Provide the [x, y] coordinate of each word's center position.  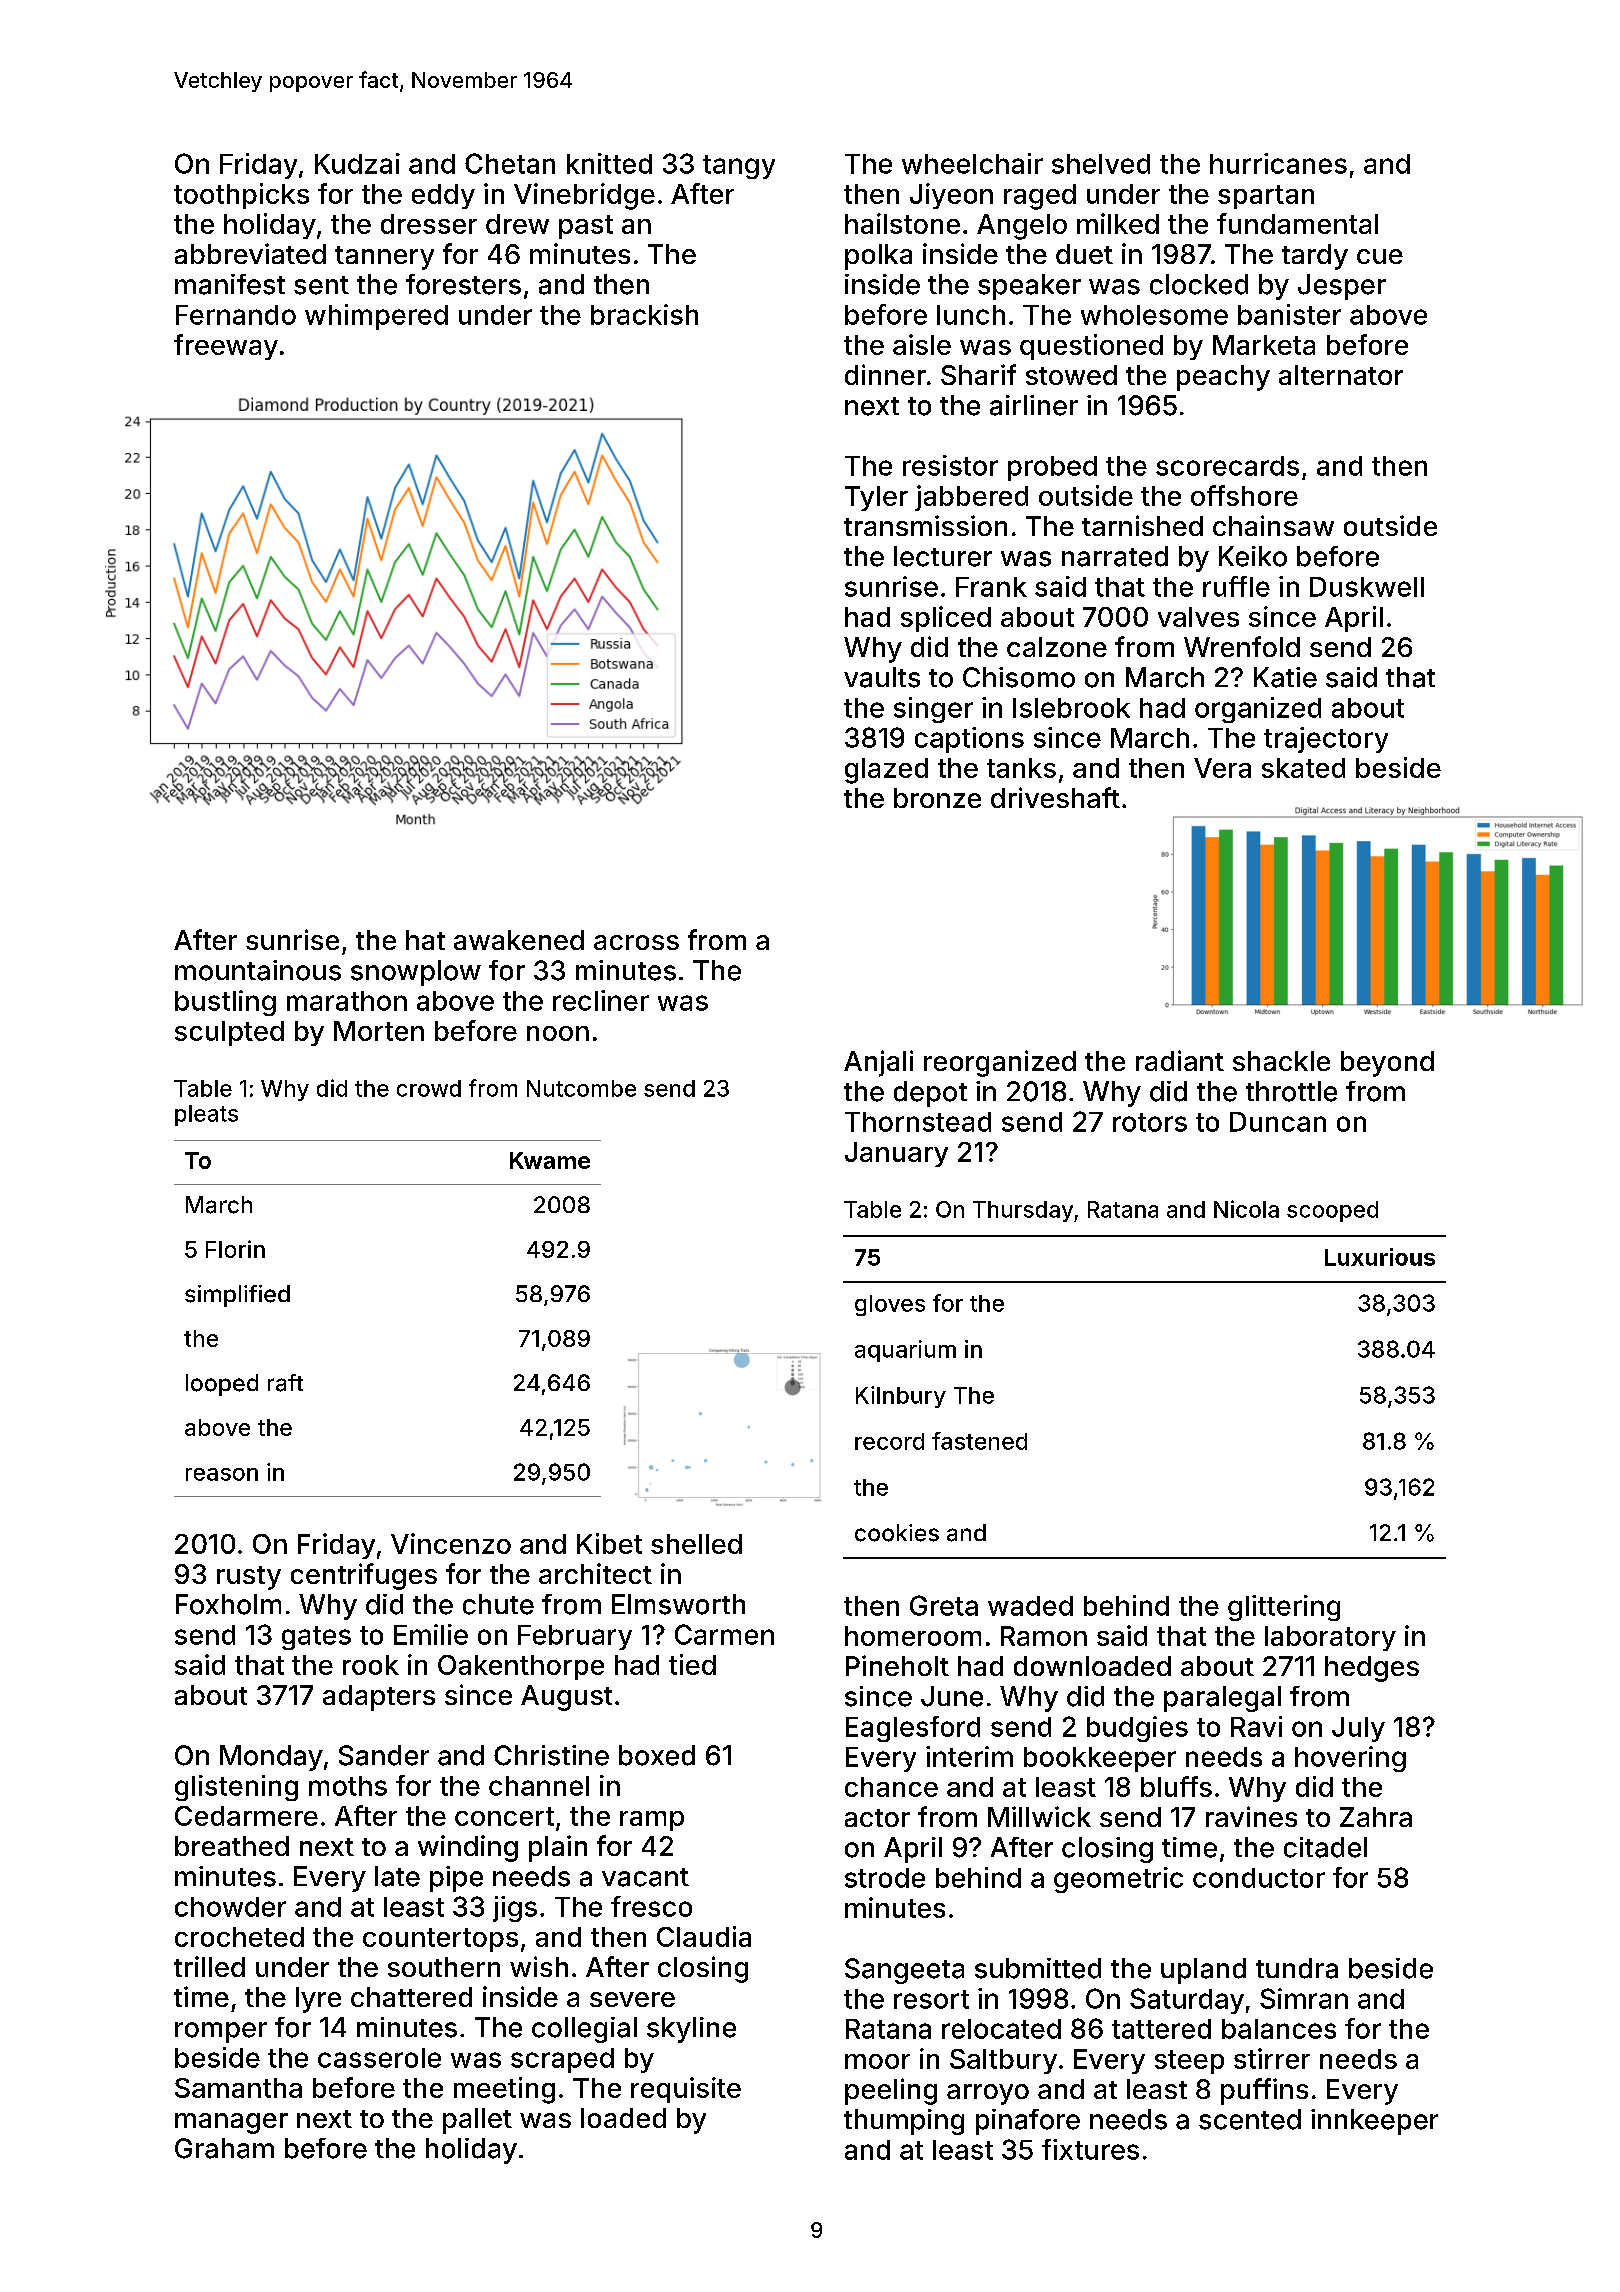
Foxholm [228, 1604]
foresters [463, 284]
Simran [1304, 1998]
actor [877, 1818]
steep [1189, 2062]
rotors [1150, 1122]
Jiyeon [951, 196]
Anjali [878, 1063]
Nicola [1246, 1209]
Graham [224, 2148]
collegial [584, 2030]
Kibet [609, 1543]
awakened [519, 940]
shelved [1101, 164]
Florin [235, 1249]
